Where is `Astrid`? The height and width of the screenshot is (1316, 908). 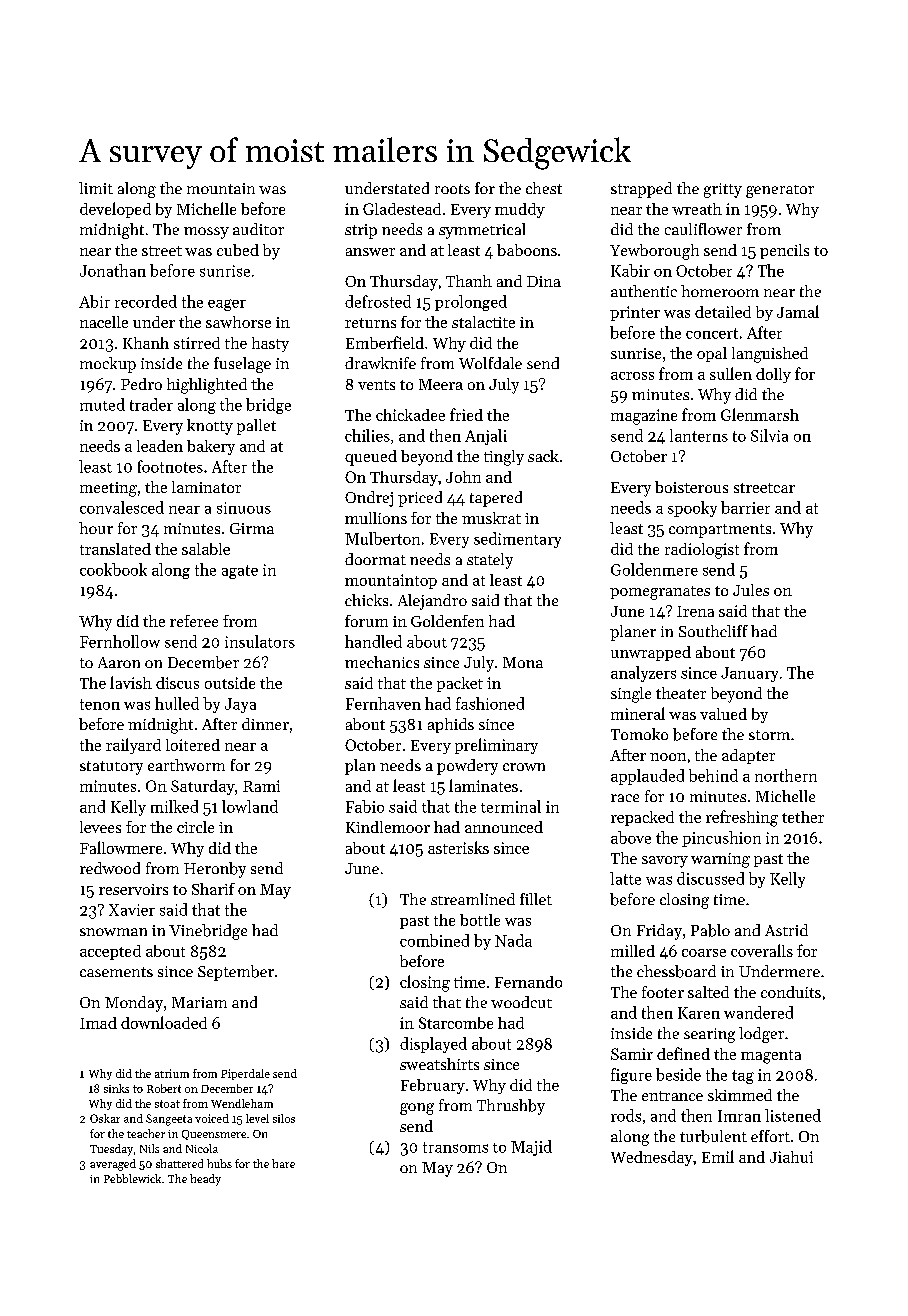 Astrid is located at coordinates (786, 930).
